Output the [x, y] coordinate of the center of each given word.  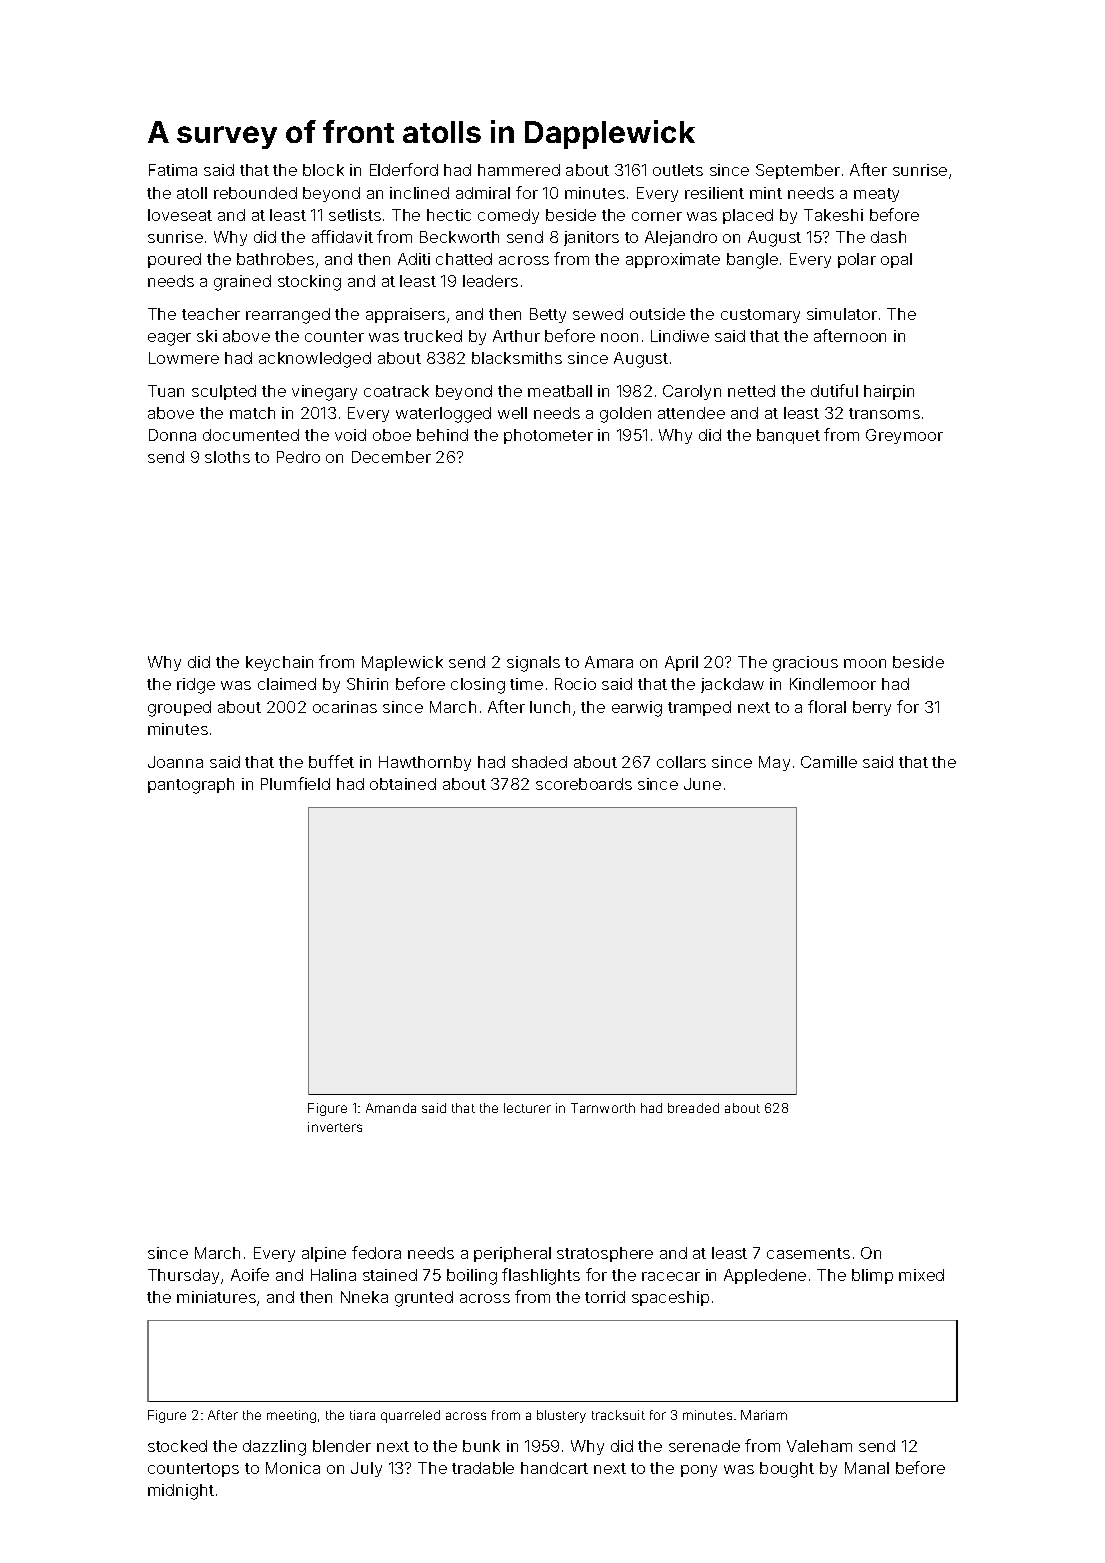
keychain [279, 663]
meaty [876, 195]
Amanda [391, 1108]
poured [174, 260]
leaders [490, 281]
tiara [362, 1415]
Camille [829, 762]
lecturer [527, 1108]
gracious [805, 664]
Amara [609, 662]
